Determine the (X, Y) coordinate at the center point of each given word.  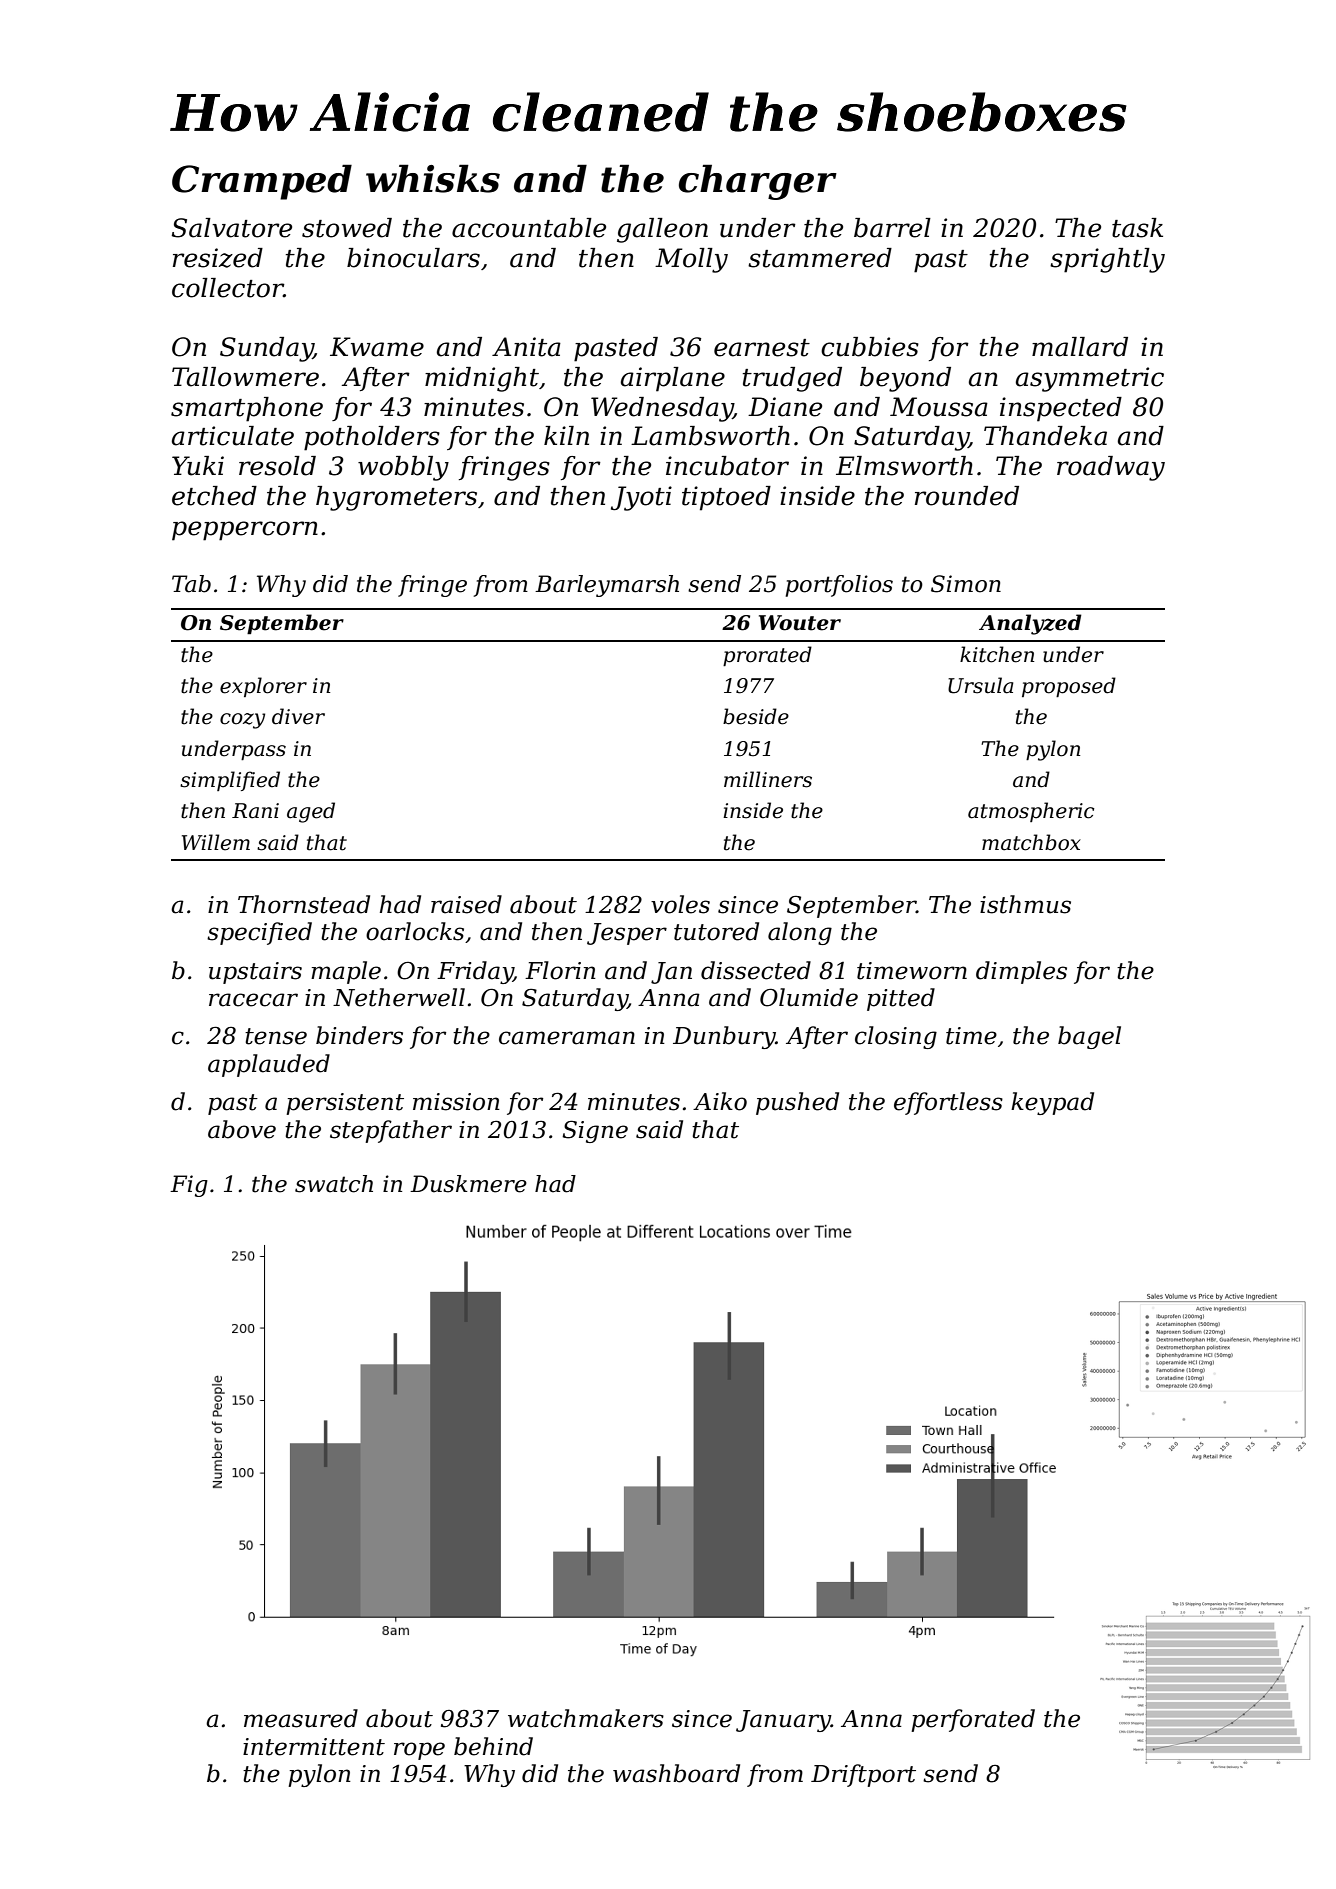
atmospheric (1031, 812)
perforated (973, 1720)
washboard (676, 1773)
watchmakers (586, 1718)
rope (419, 1751)
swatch (334, 1184)
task (1137, 228)
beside (756, 716)
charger (758, 182)
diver (298, 716)
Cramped (262, 182)
